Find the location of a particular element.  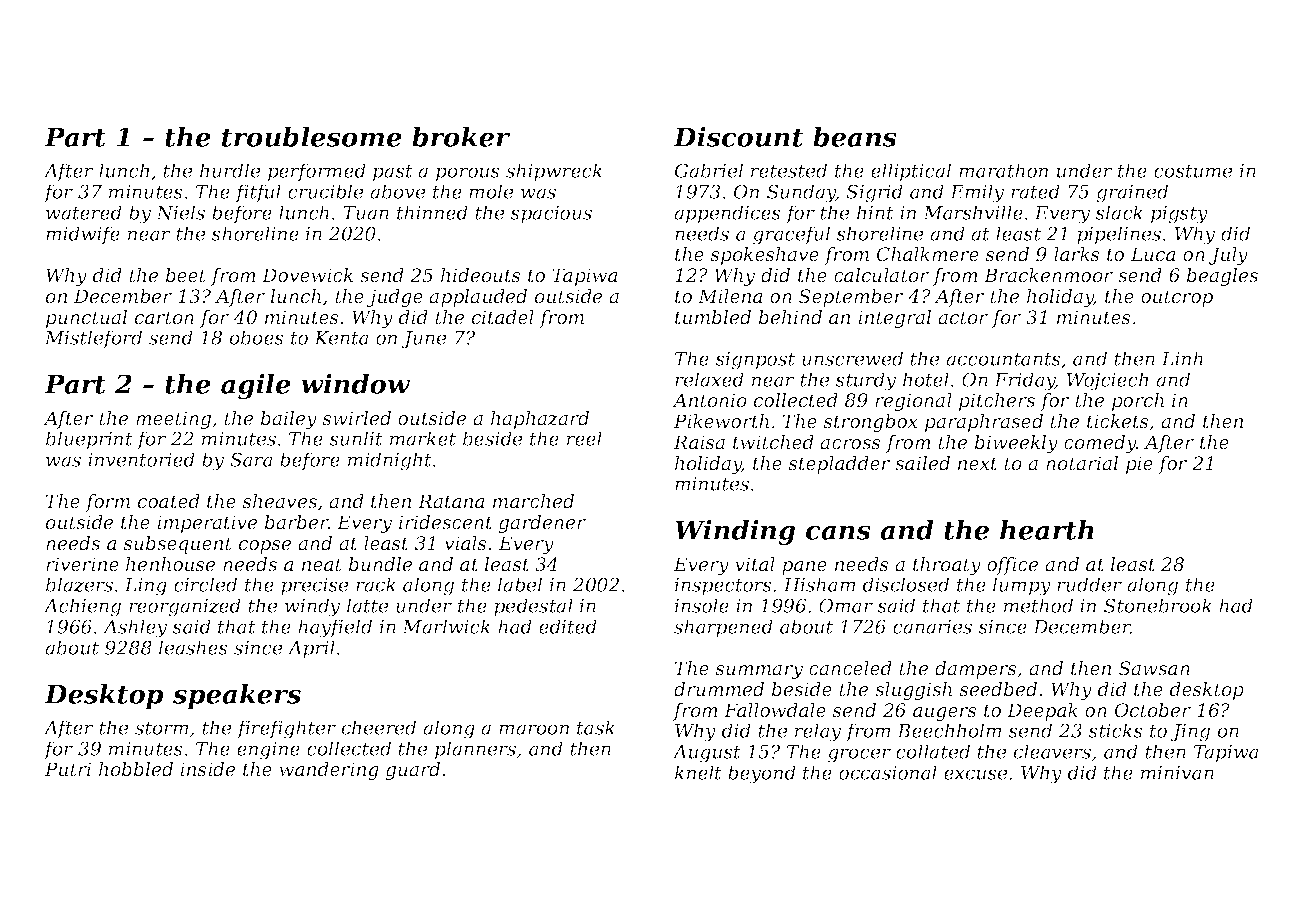

guard is located at coordinates (412, 771).
